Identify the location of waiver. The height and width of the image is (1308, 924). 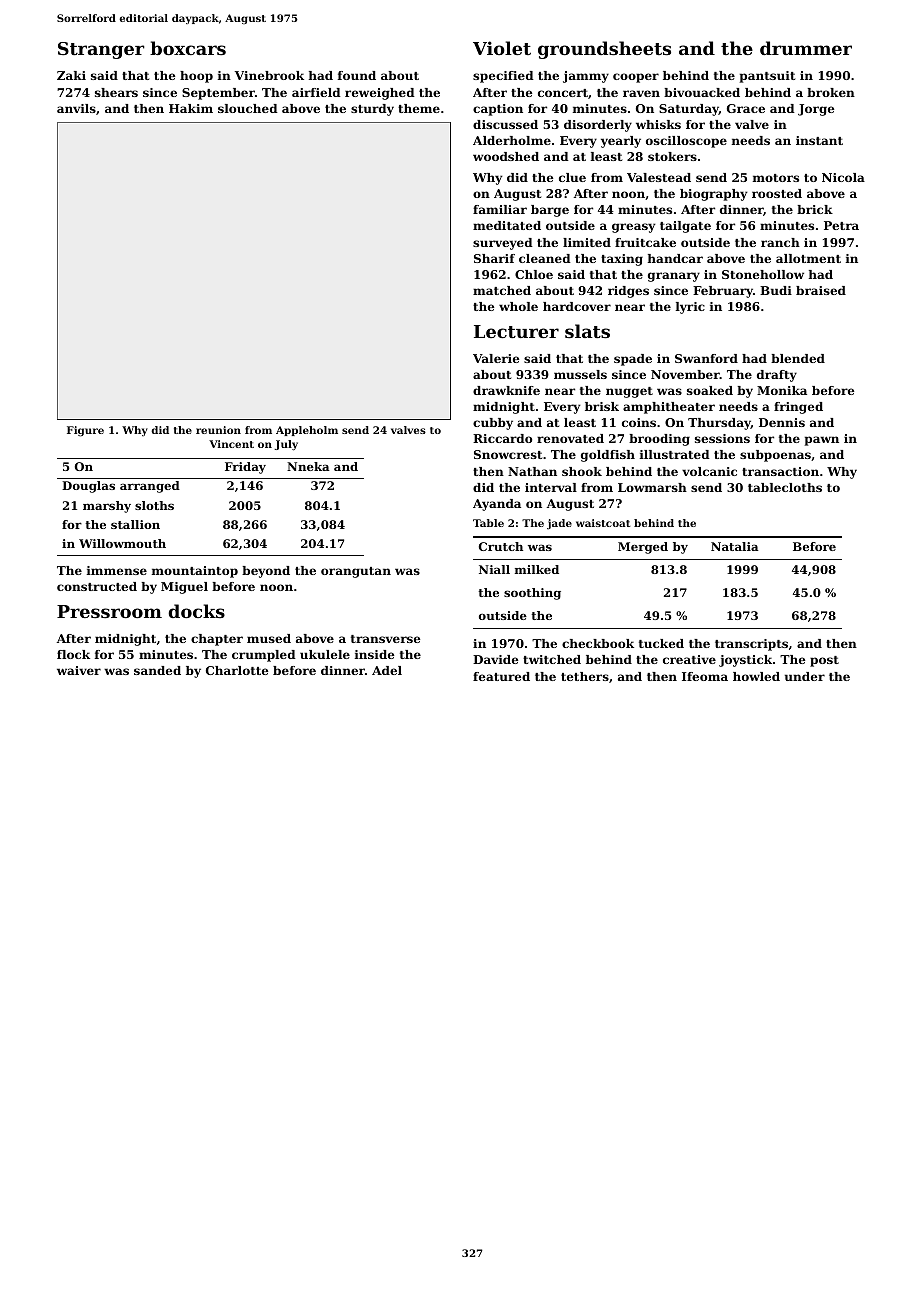
(79, 670).
